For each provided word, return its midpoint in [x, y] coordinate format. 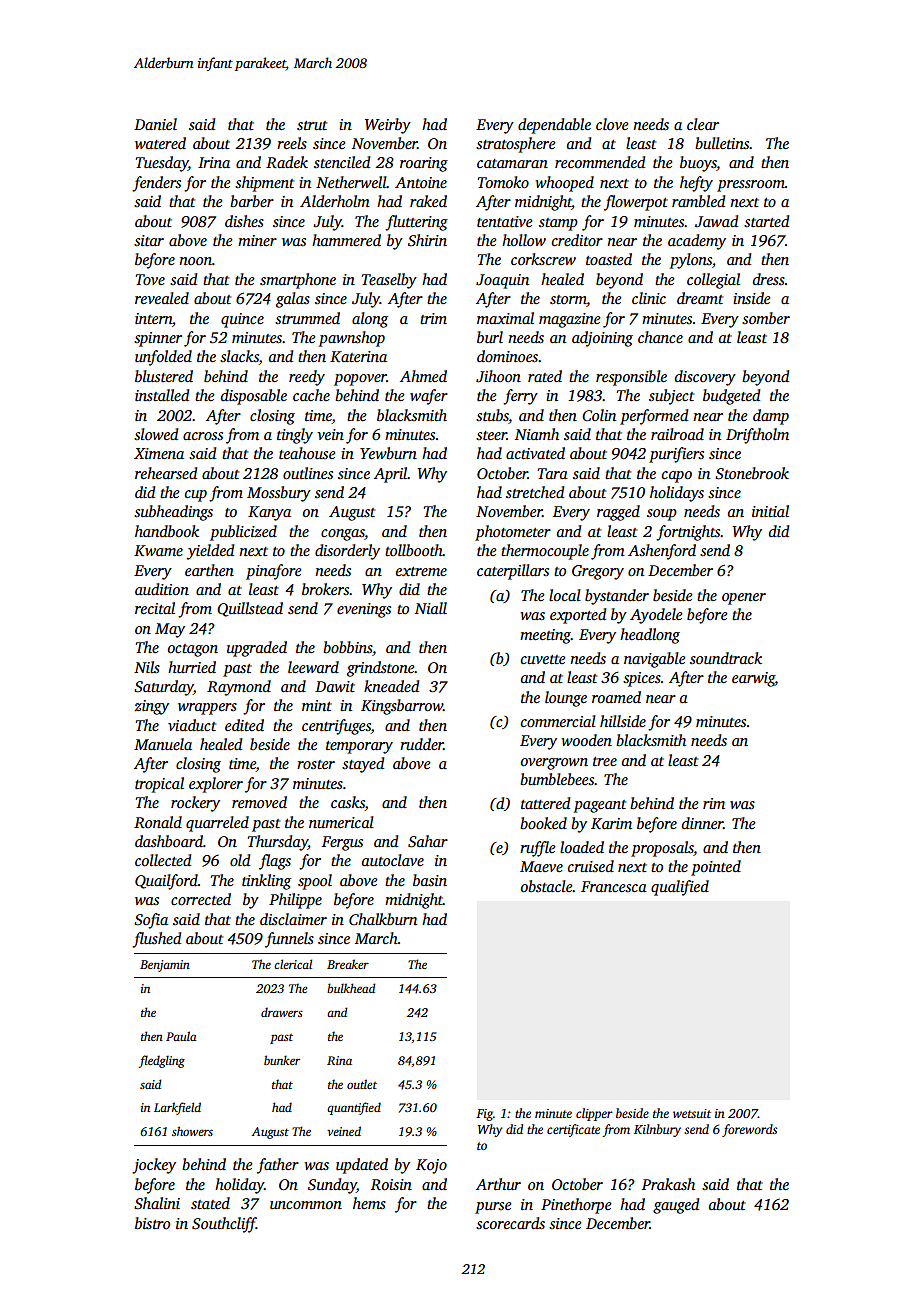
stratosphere [515, 145]
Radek [287, 162]
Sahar [428, 841]
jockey [154, 1166]
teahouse [307, 453]
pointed [716, 868]
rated [545, 376]
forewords [749, 1130]
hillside [623, 721]
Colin [599, 415]
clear [703, 124]
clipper [594, 1114]
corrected [201, 899]
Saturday [163, 688]
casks [348, 803]
